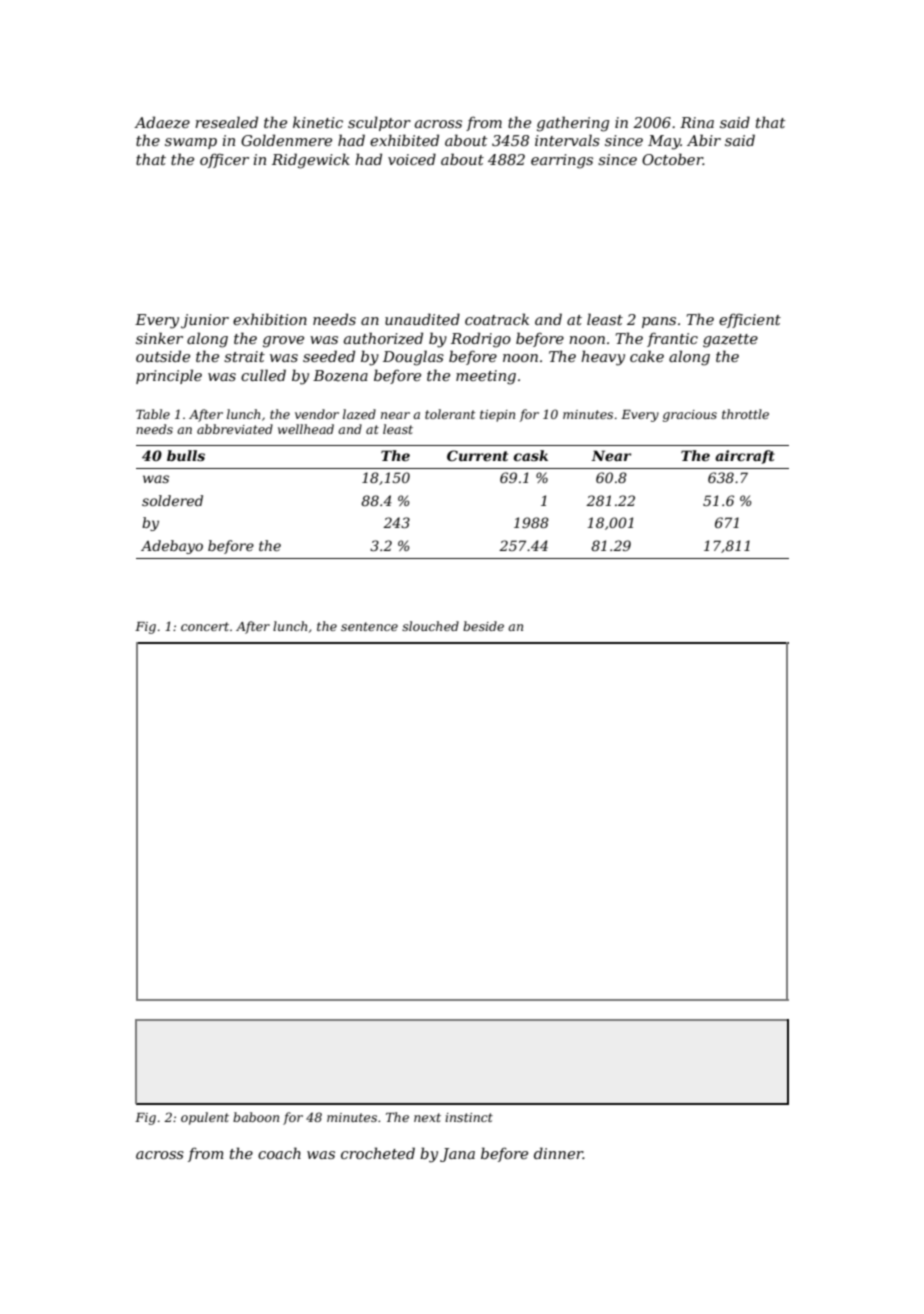 This screenshot has height=1314, width=924. I want to click on Abir, so click(704, 140).
